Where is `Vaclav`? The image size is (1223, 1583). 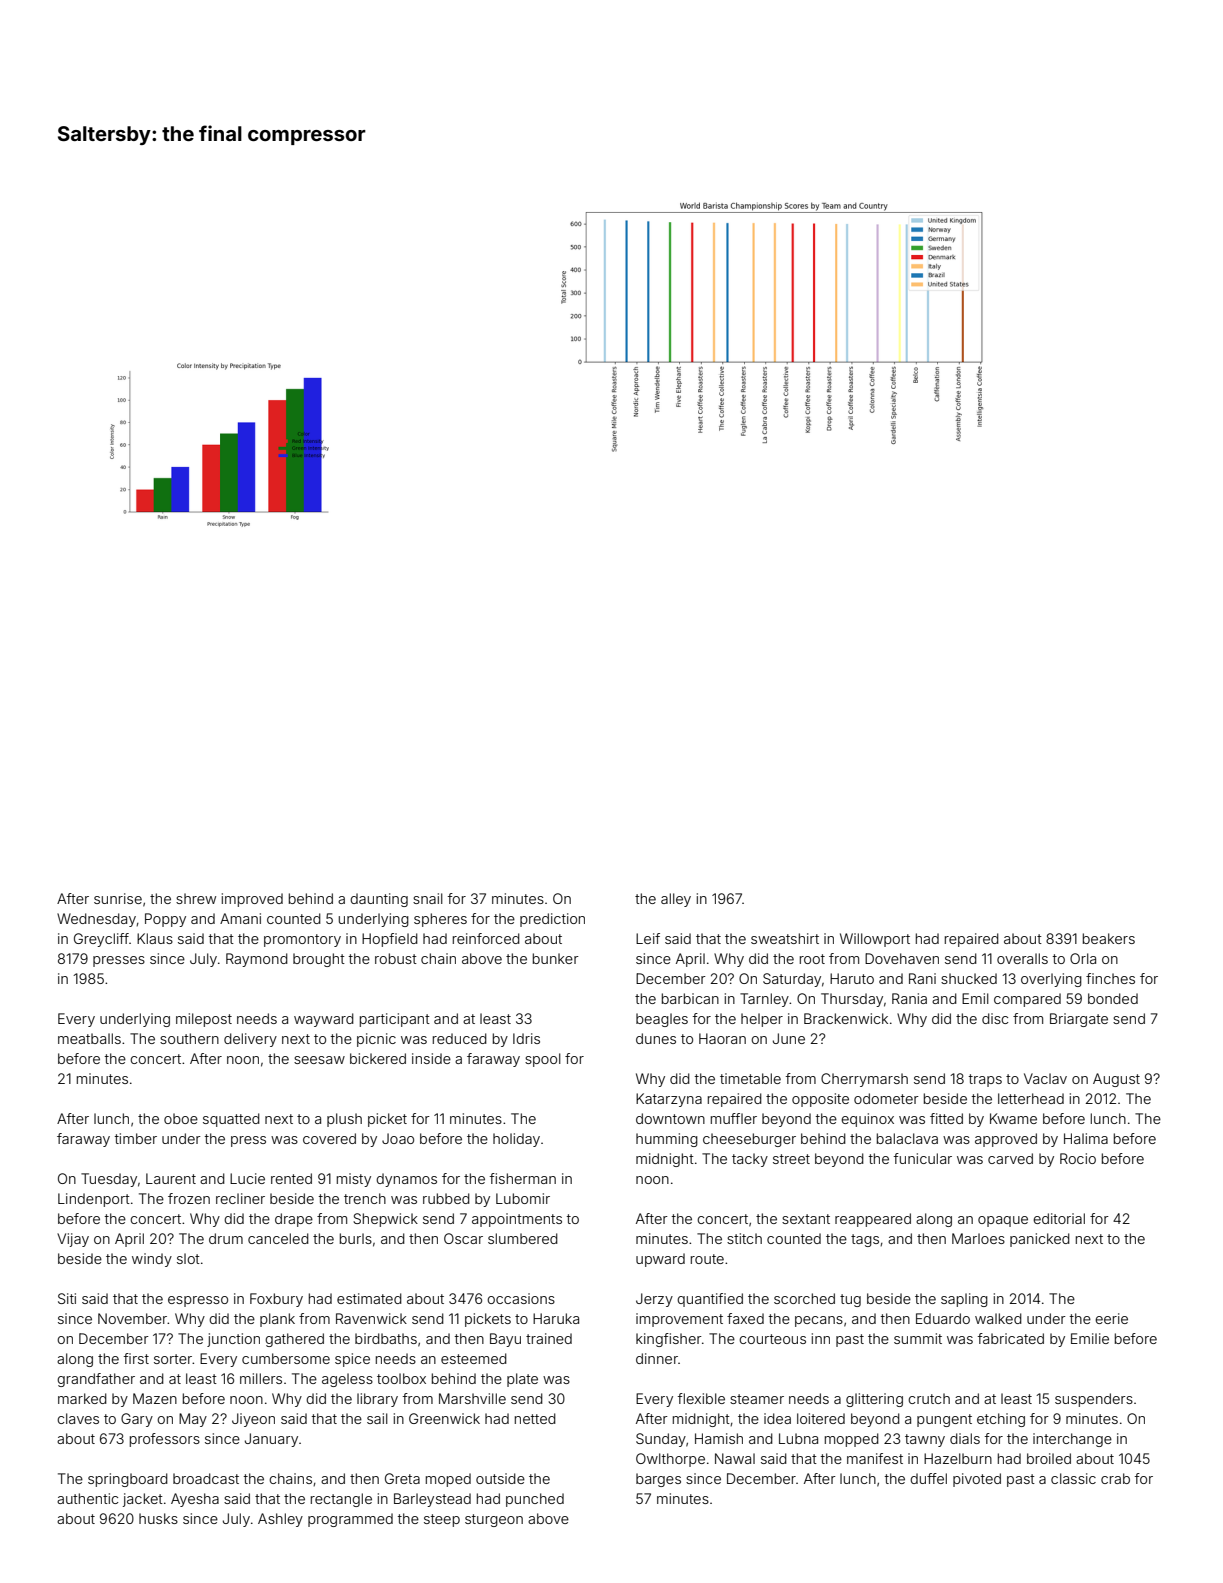
Vaclav is located at coordinates (1045, 1078).
